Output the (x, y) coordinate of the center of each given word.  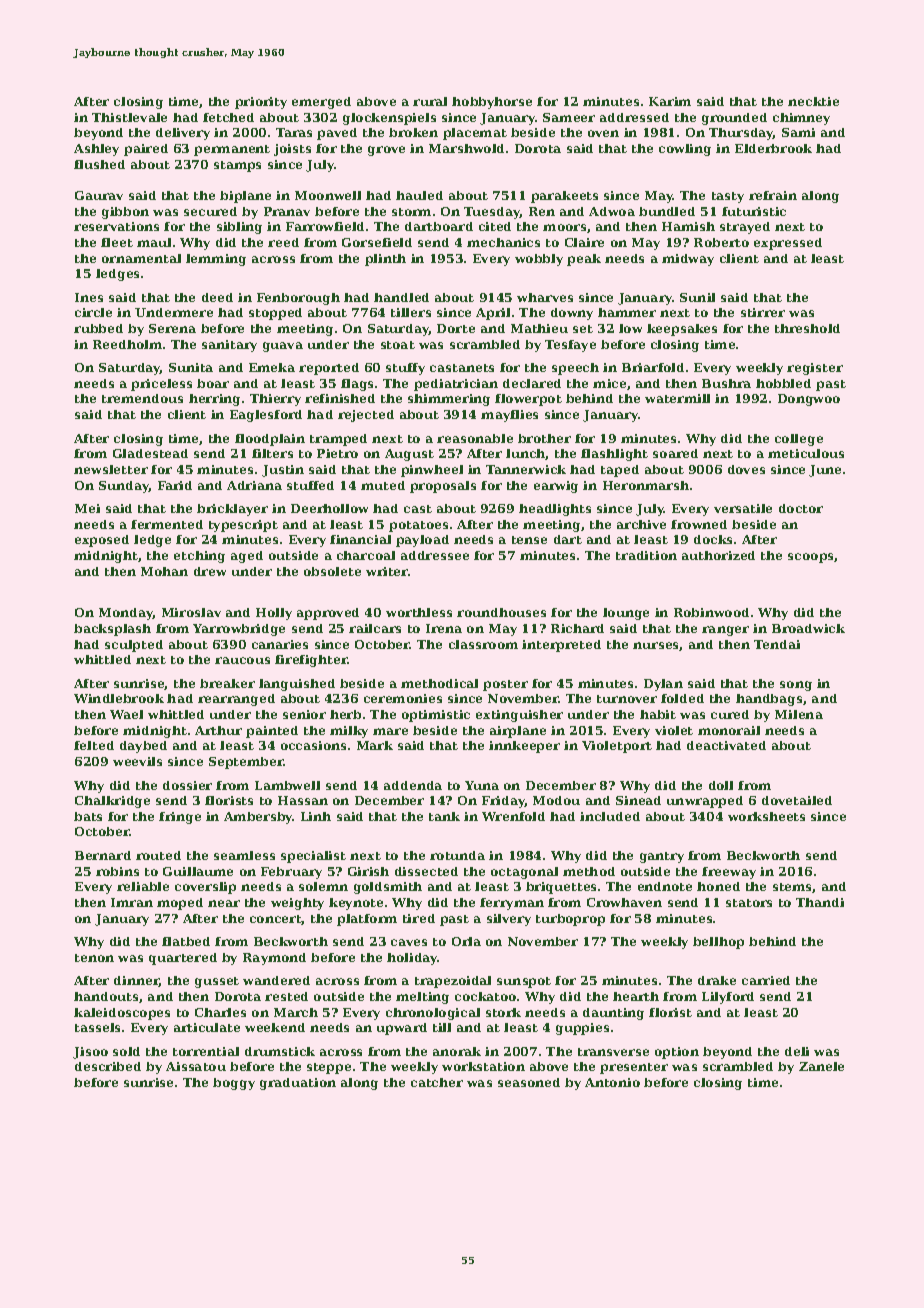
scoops (810, 558)
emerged (321, 103)
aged (247, 557)
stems (793, 888)
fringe (180, 818)
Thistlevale (129, 117)
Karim (670, 101)
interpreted (561, 646)
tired (419, 918)
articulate (207, 1027)
